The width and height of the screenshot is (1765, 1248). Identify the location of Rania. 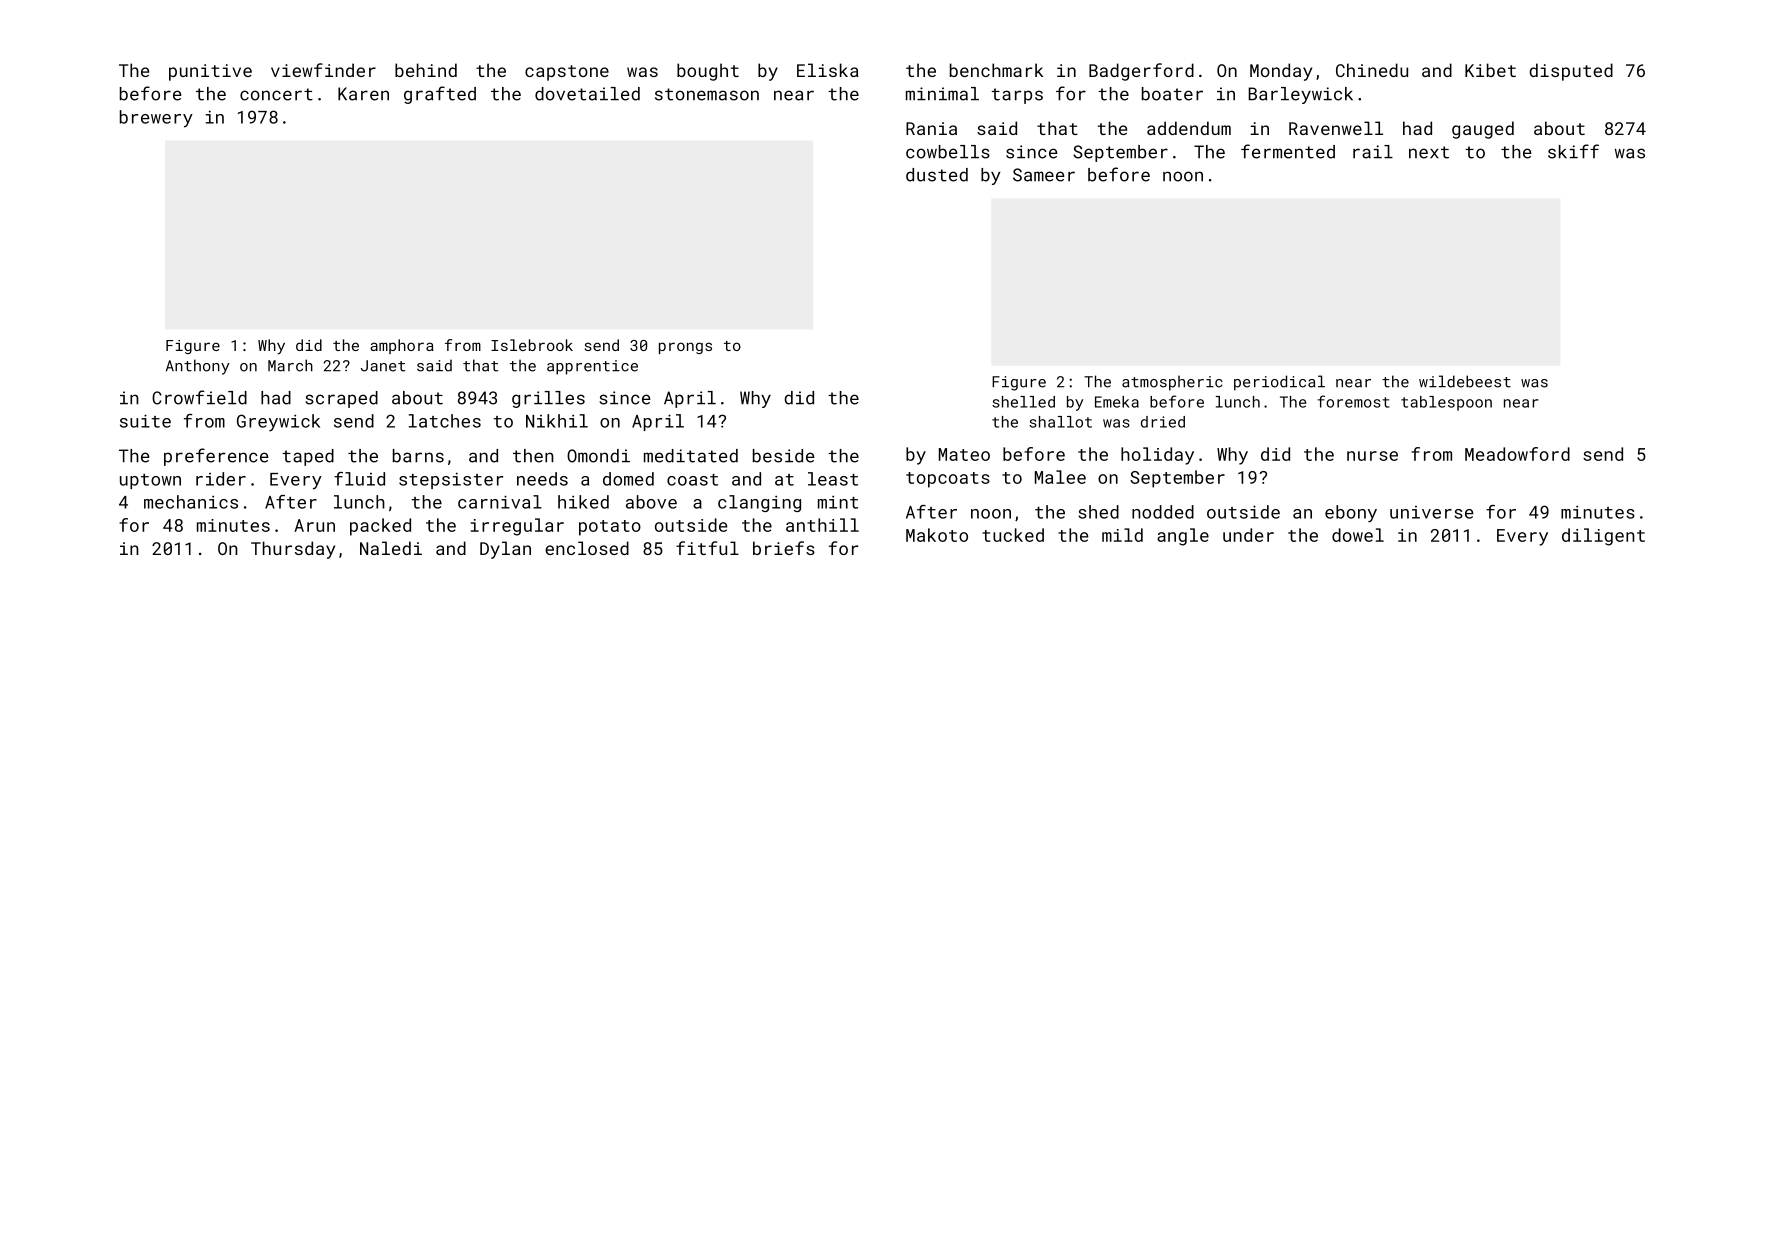
(931, 128).
